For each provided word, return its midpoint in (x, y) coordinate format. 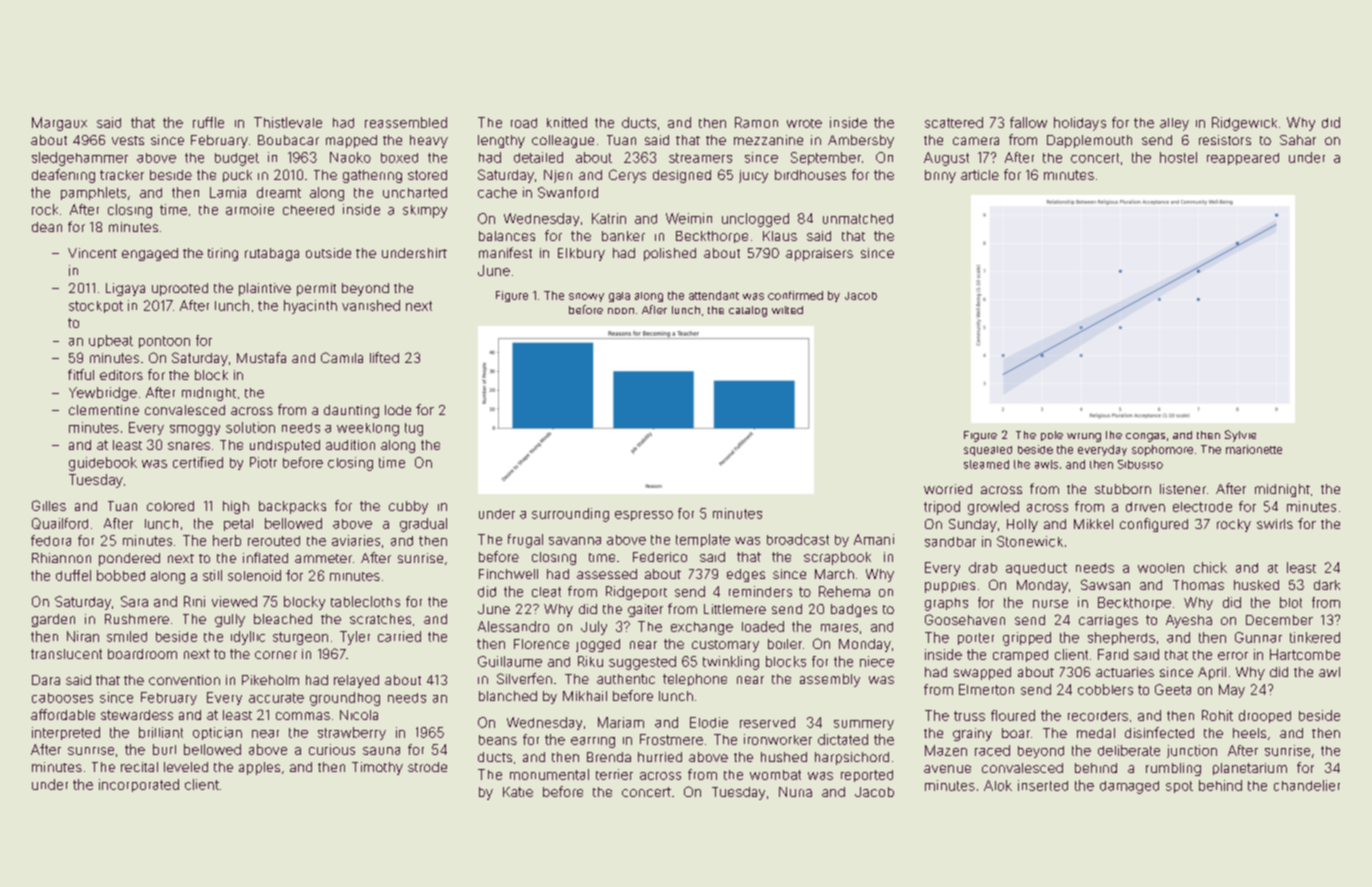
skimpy (425, 211)
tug (414, 429)
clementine (104, 410)
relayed (356, 681)
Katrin (609, 218)
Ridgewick (1244, 124)
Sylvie (1240, 436)
